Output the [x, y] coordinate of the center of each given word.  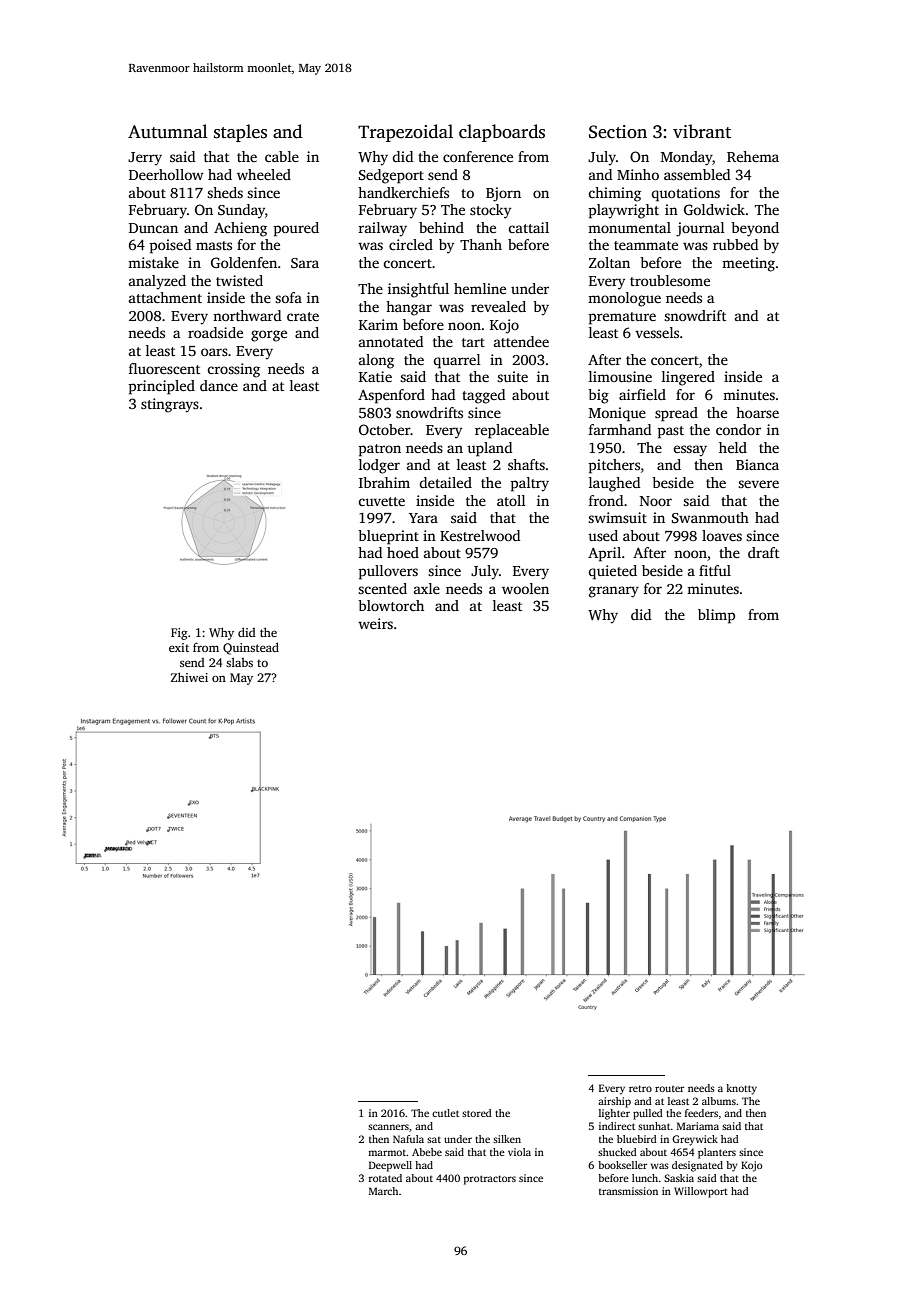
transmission [628, 1191]
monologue [624, 299]
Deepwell [390, 1166]
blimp [716, 616]
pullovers [388, 572]
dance [219, 385]
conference [478, 156]
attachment [165, 297]
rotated [385, 1178]
